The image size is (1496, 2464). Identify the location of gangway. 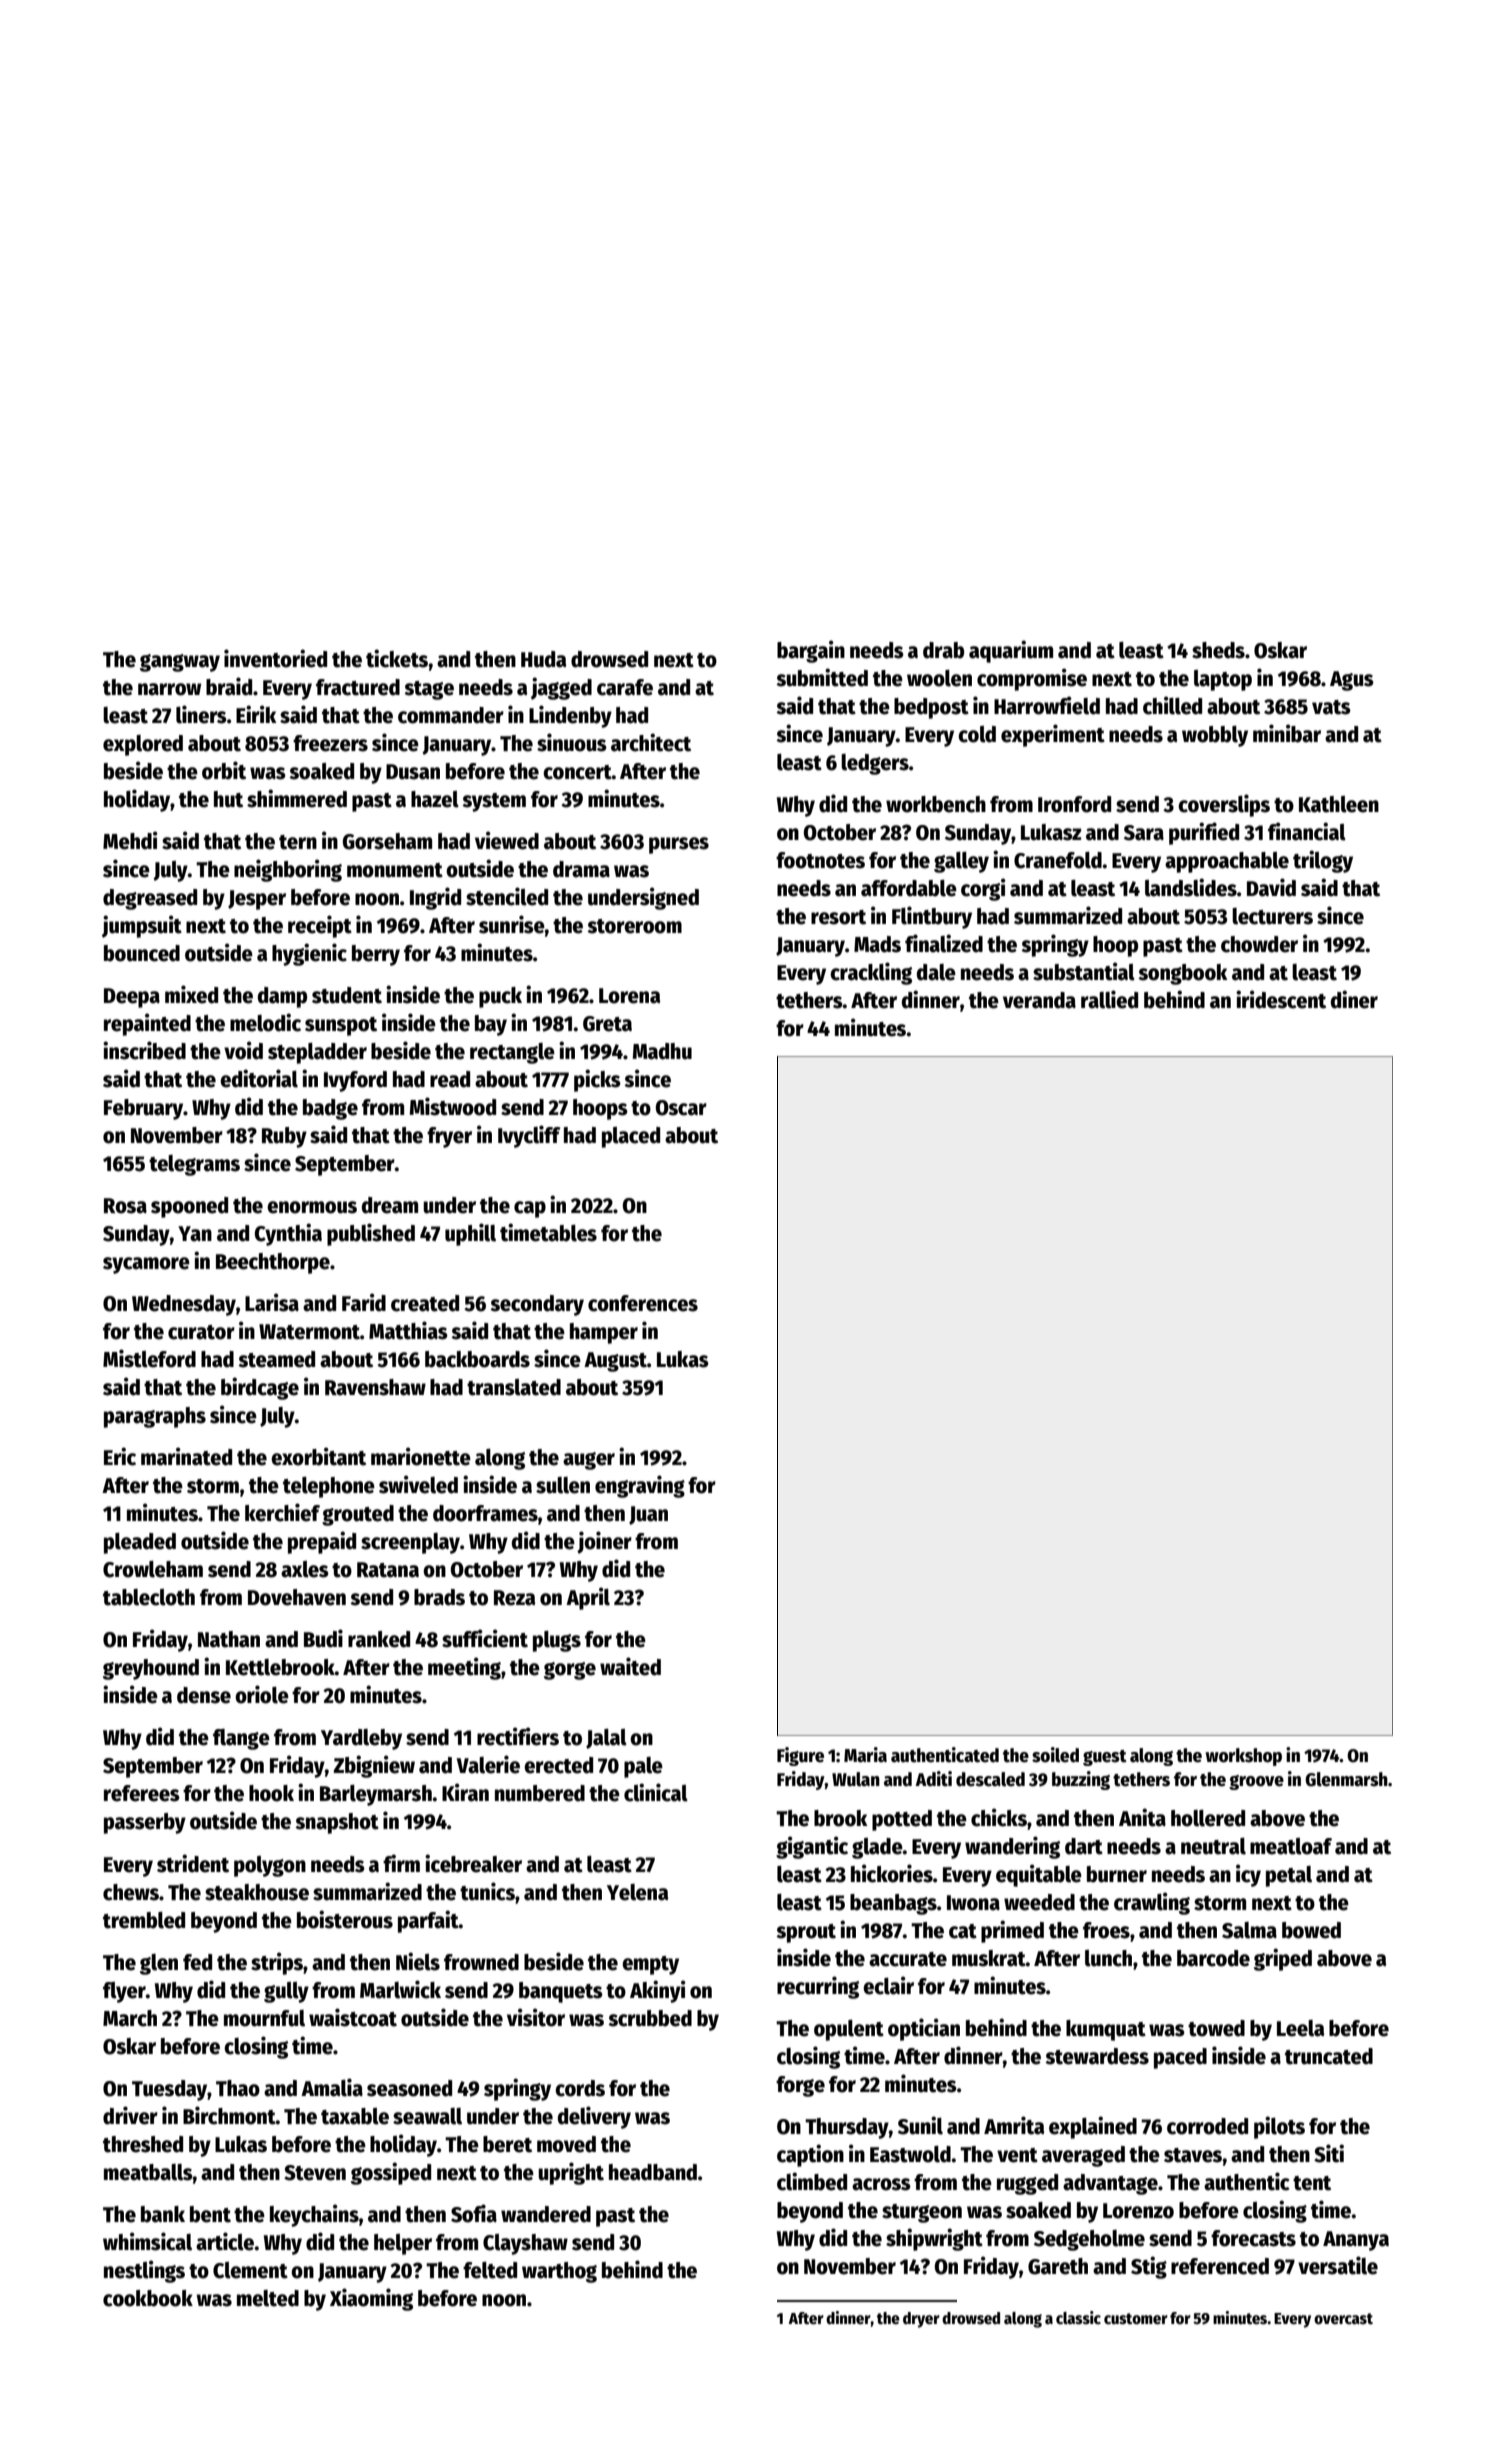
(180, 663).
